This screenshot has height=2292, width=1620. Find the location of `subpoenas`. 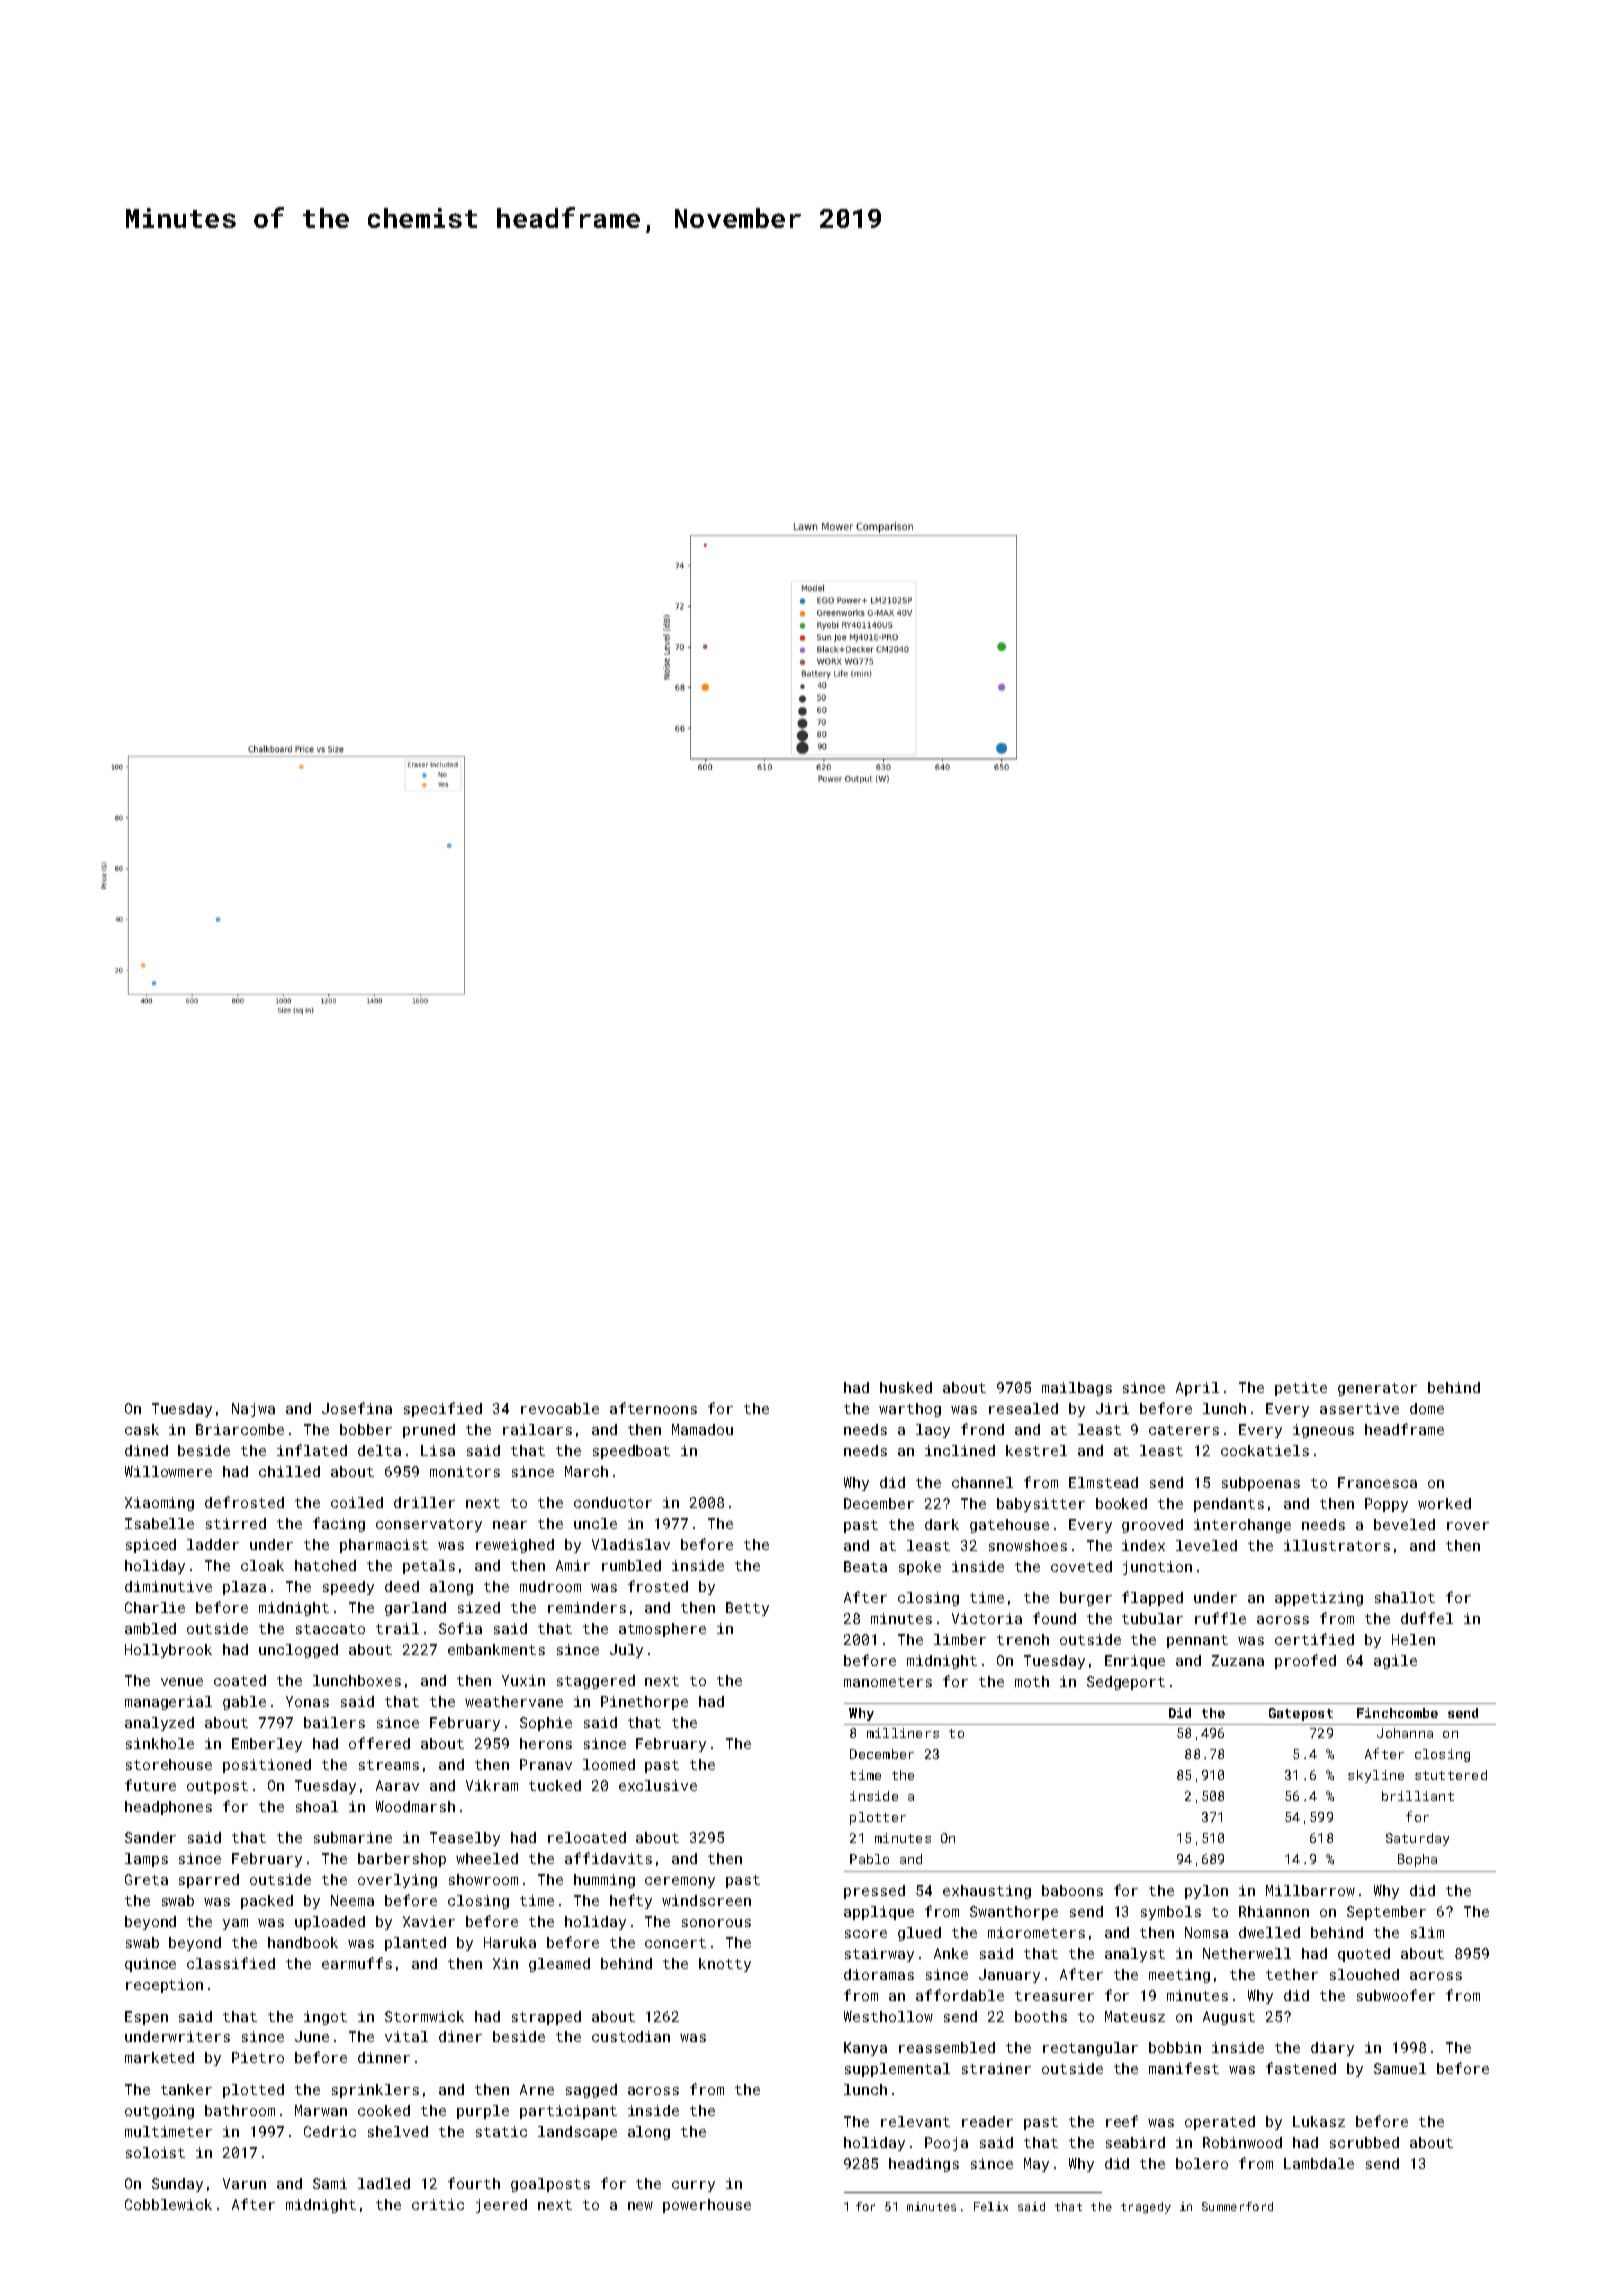

subpoenas is located at coordinates (1261, 1484).
